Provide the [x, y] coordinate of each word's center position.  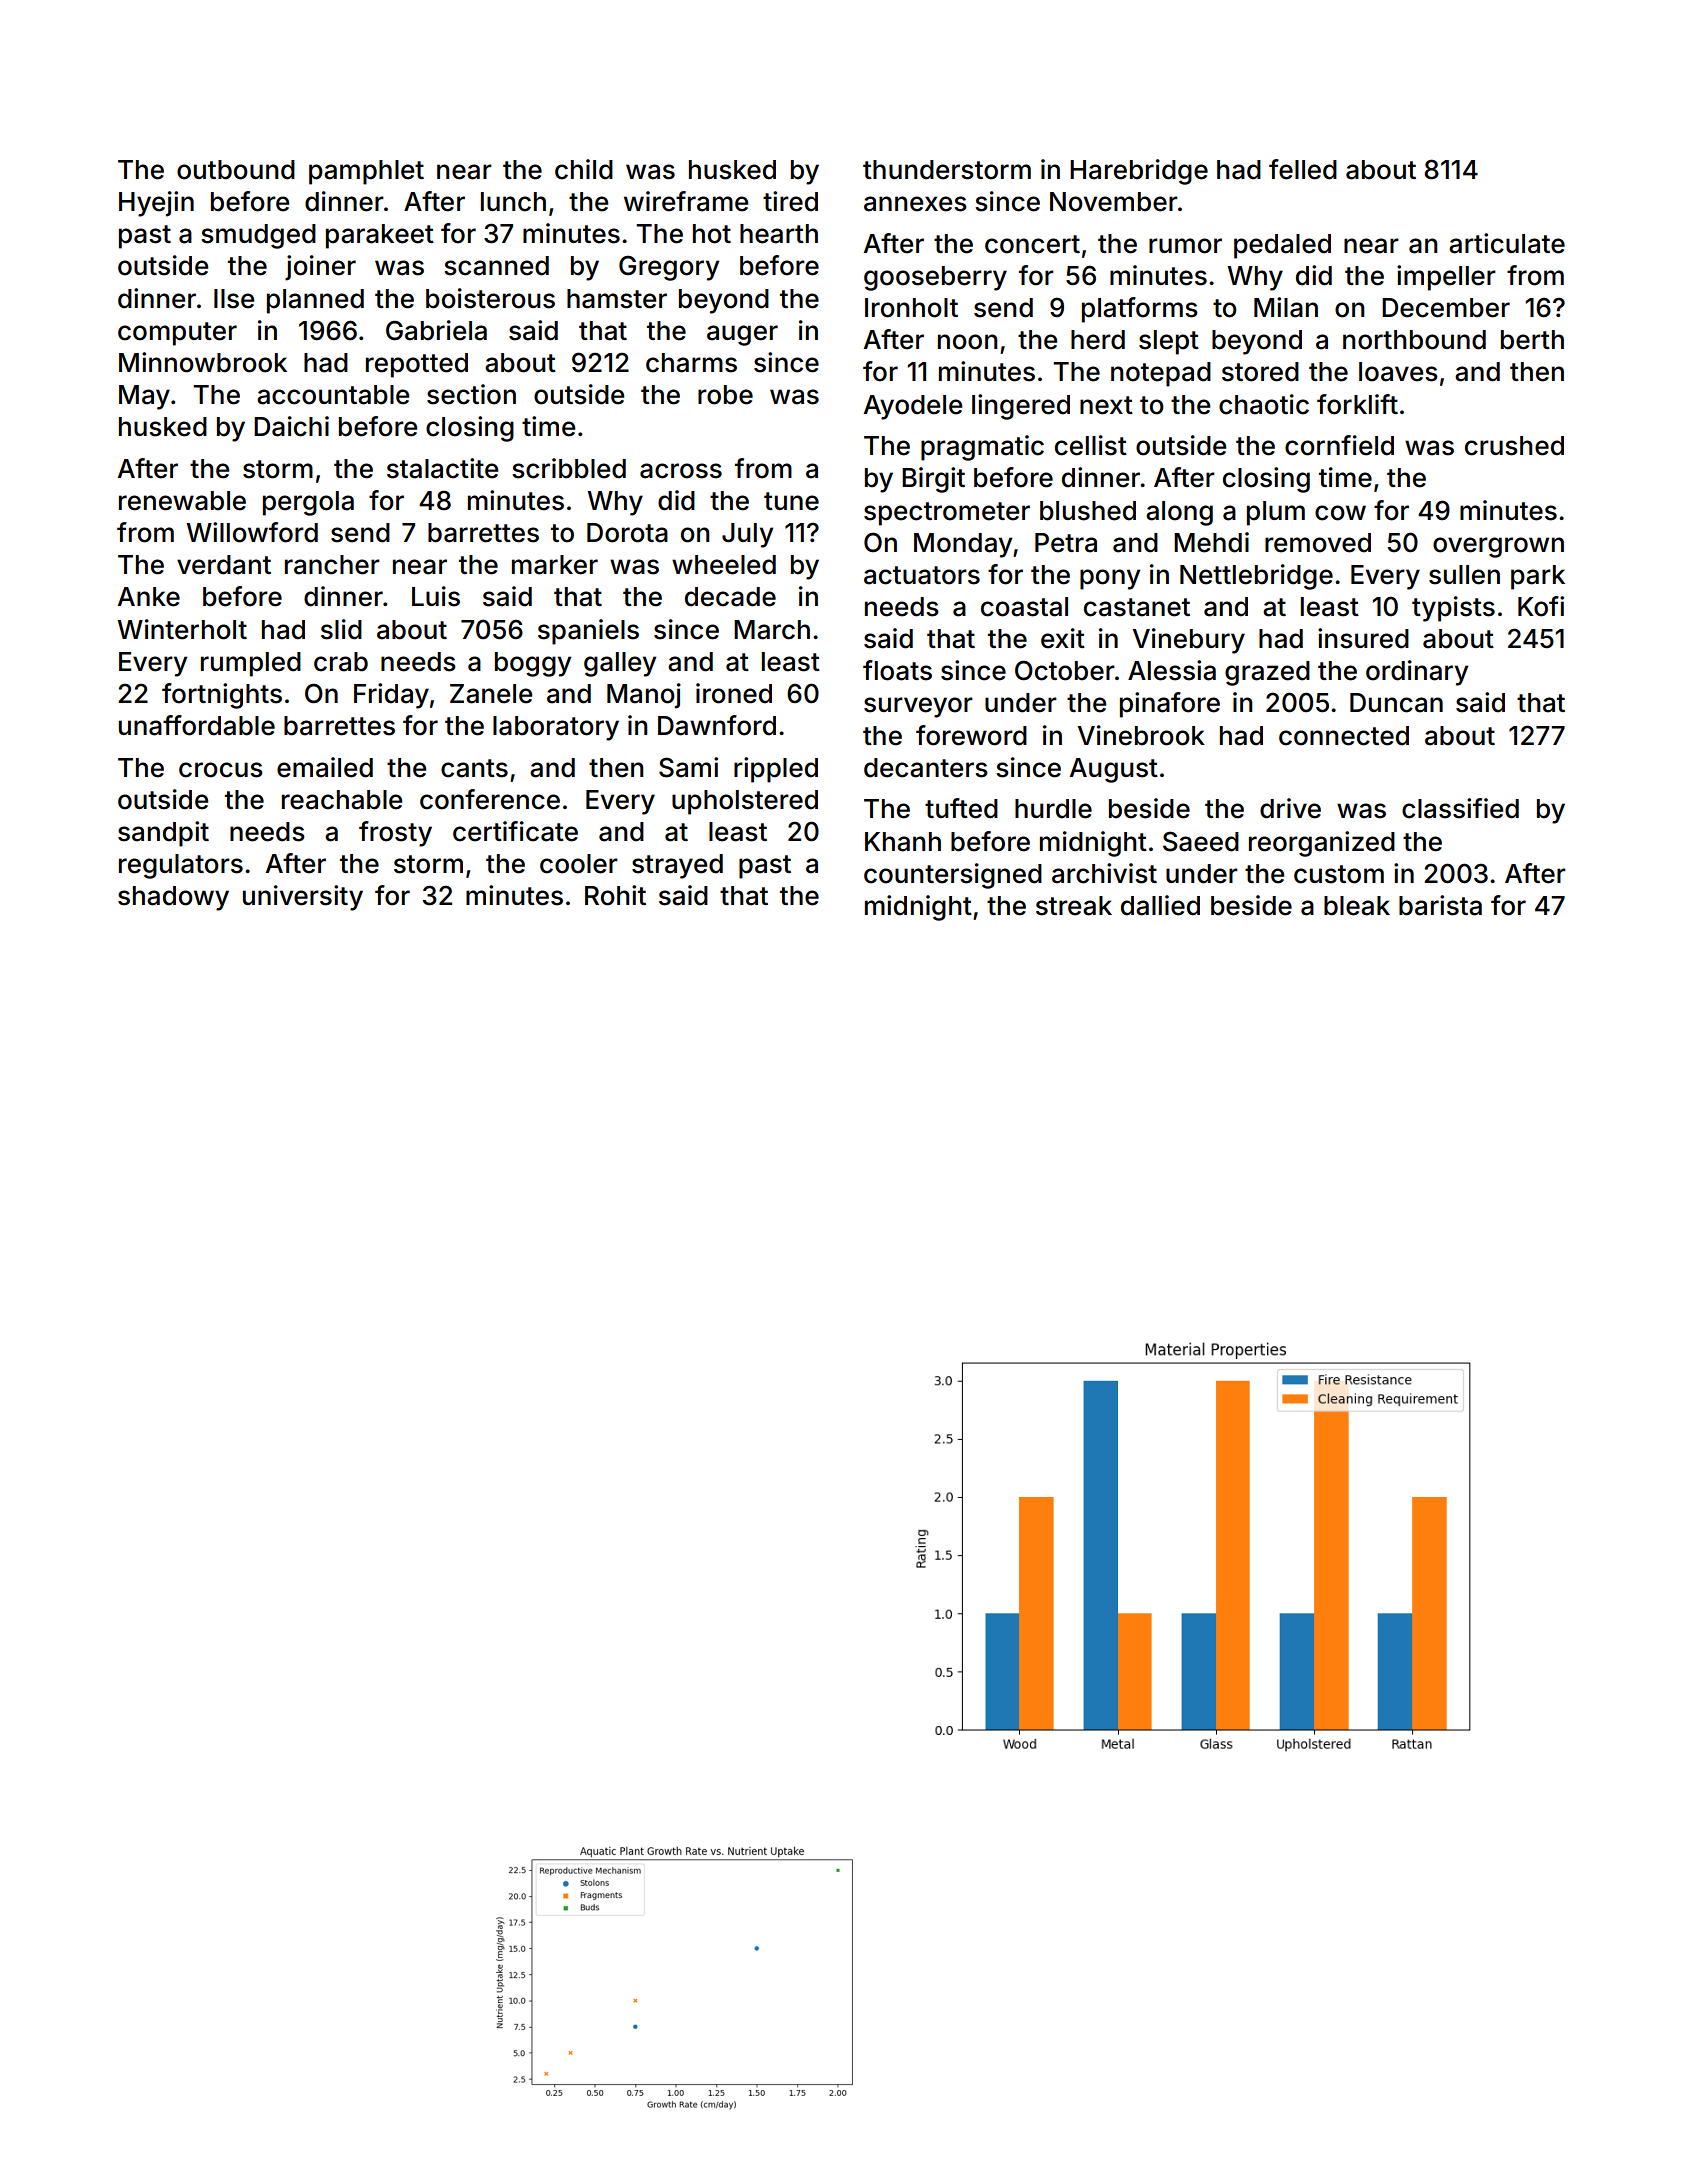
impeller [1446, 278]
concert [1032, 244]
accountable [333, 395]
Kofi [1541, 606]
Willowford [252, 532]
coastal [1024, 607]
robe [725, 395]
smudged [258, 236]
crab [341, 662]
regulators [181, 866]
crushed [1514, 446]
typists [1453, 609]
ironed [734, 693]
